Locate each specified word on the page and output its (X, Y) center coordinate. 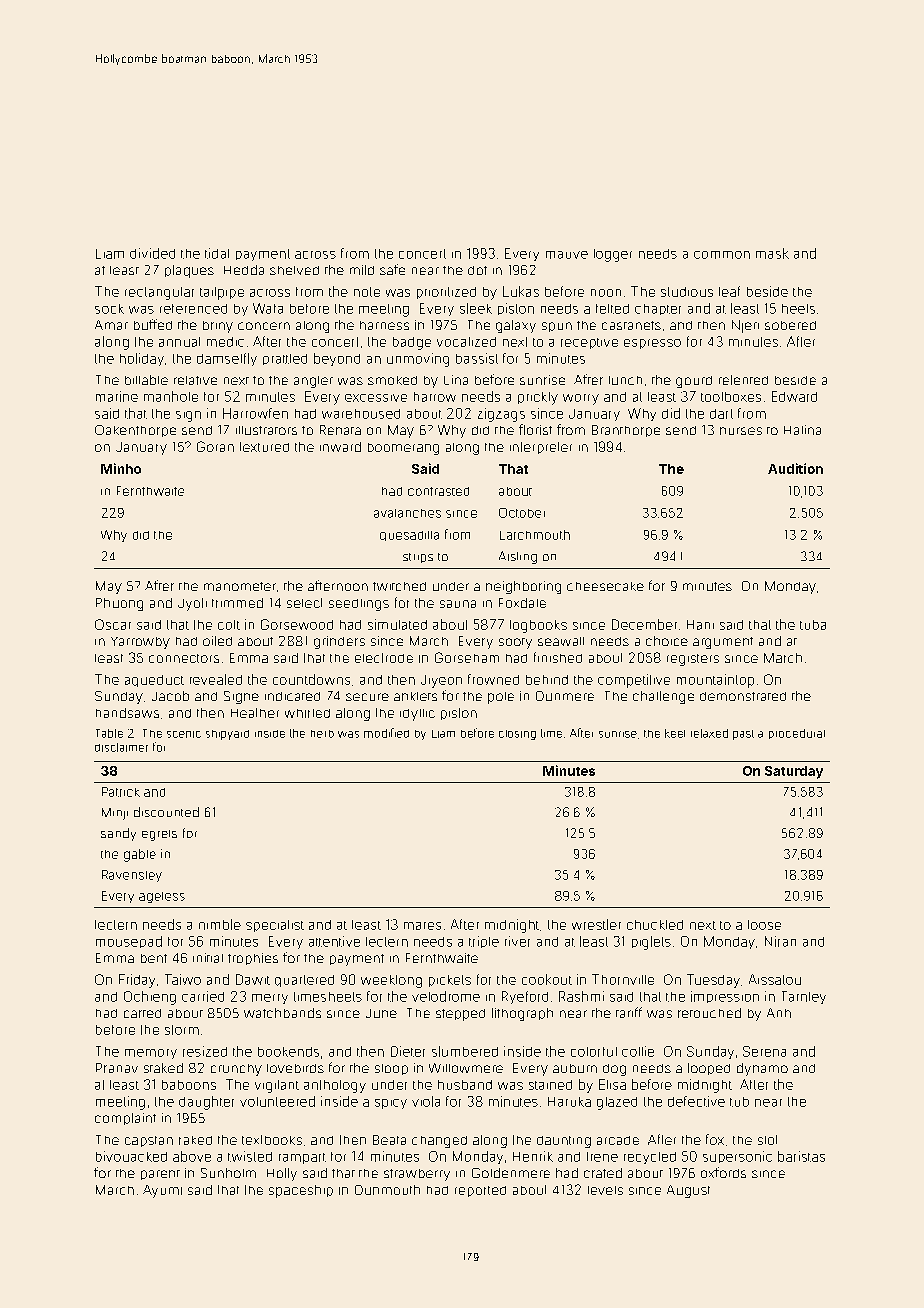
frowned (493, 679)
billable (146, 380)
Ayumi (162, 1191)
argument (723, 643)
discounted (166, 812)
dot (477, 270)
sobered (790, 325)
